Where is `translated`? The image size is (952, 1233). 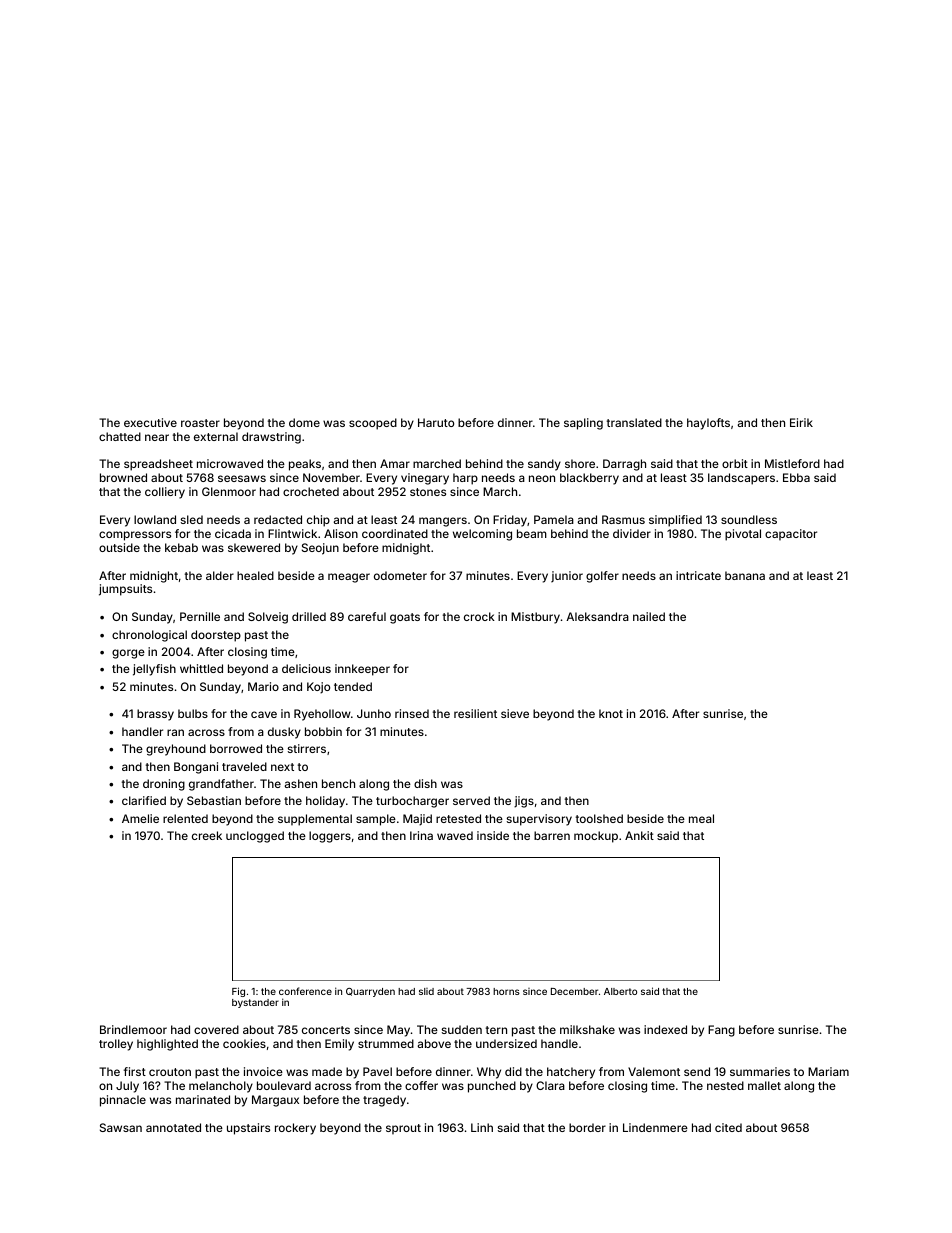
translated is located at coordinates (634, 422).
